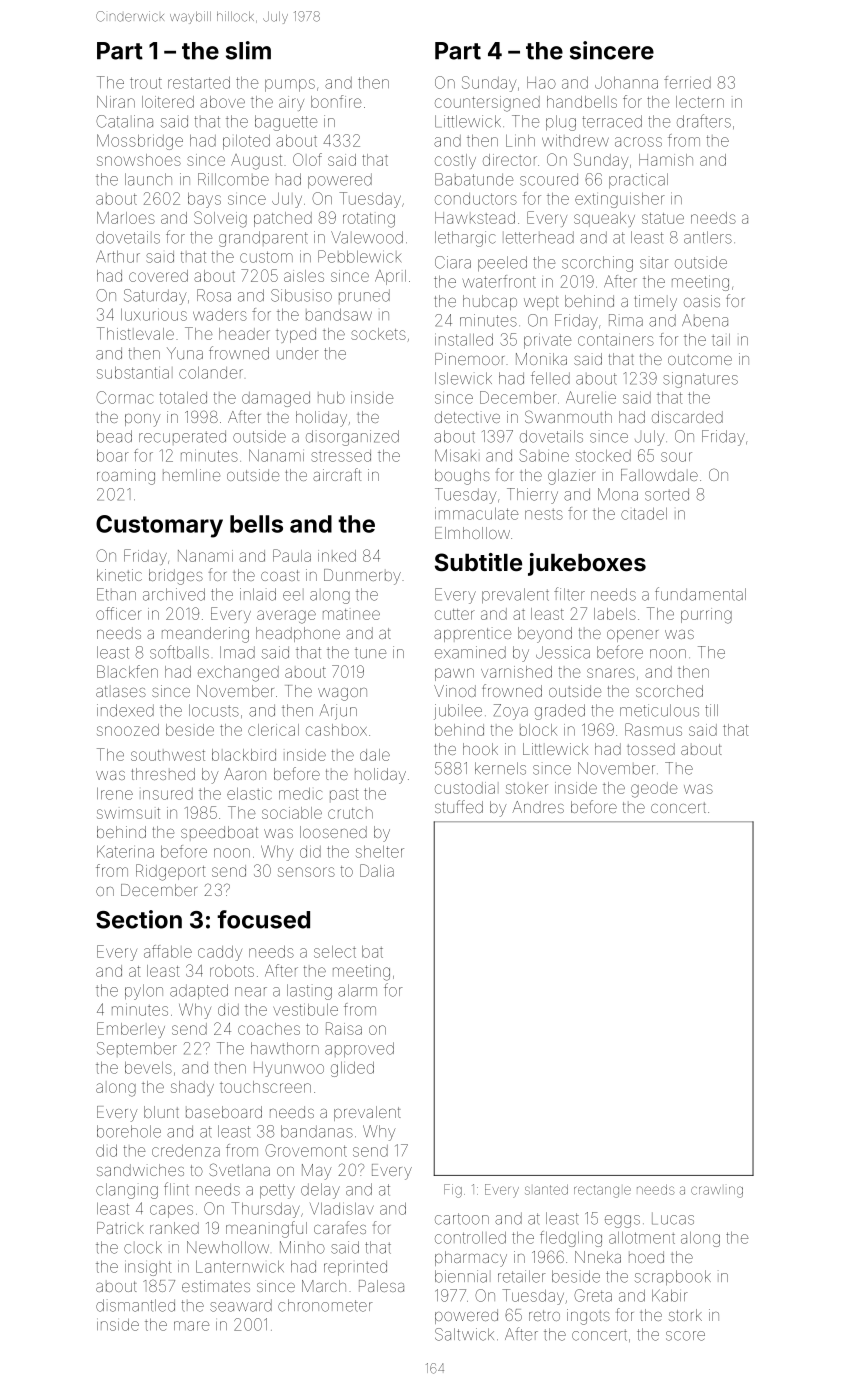  Describe the element at coordinates (185, 353) in the screenshot. I see `Yuna` at that location.
